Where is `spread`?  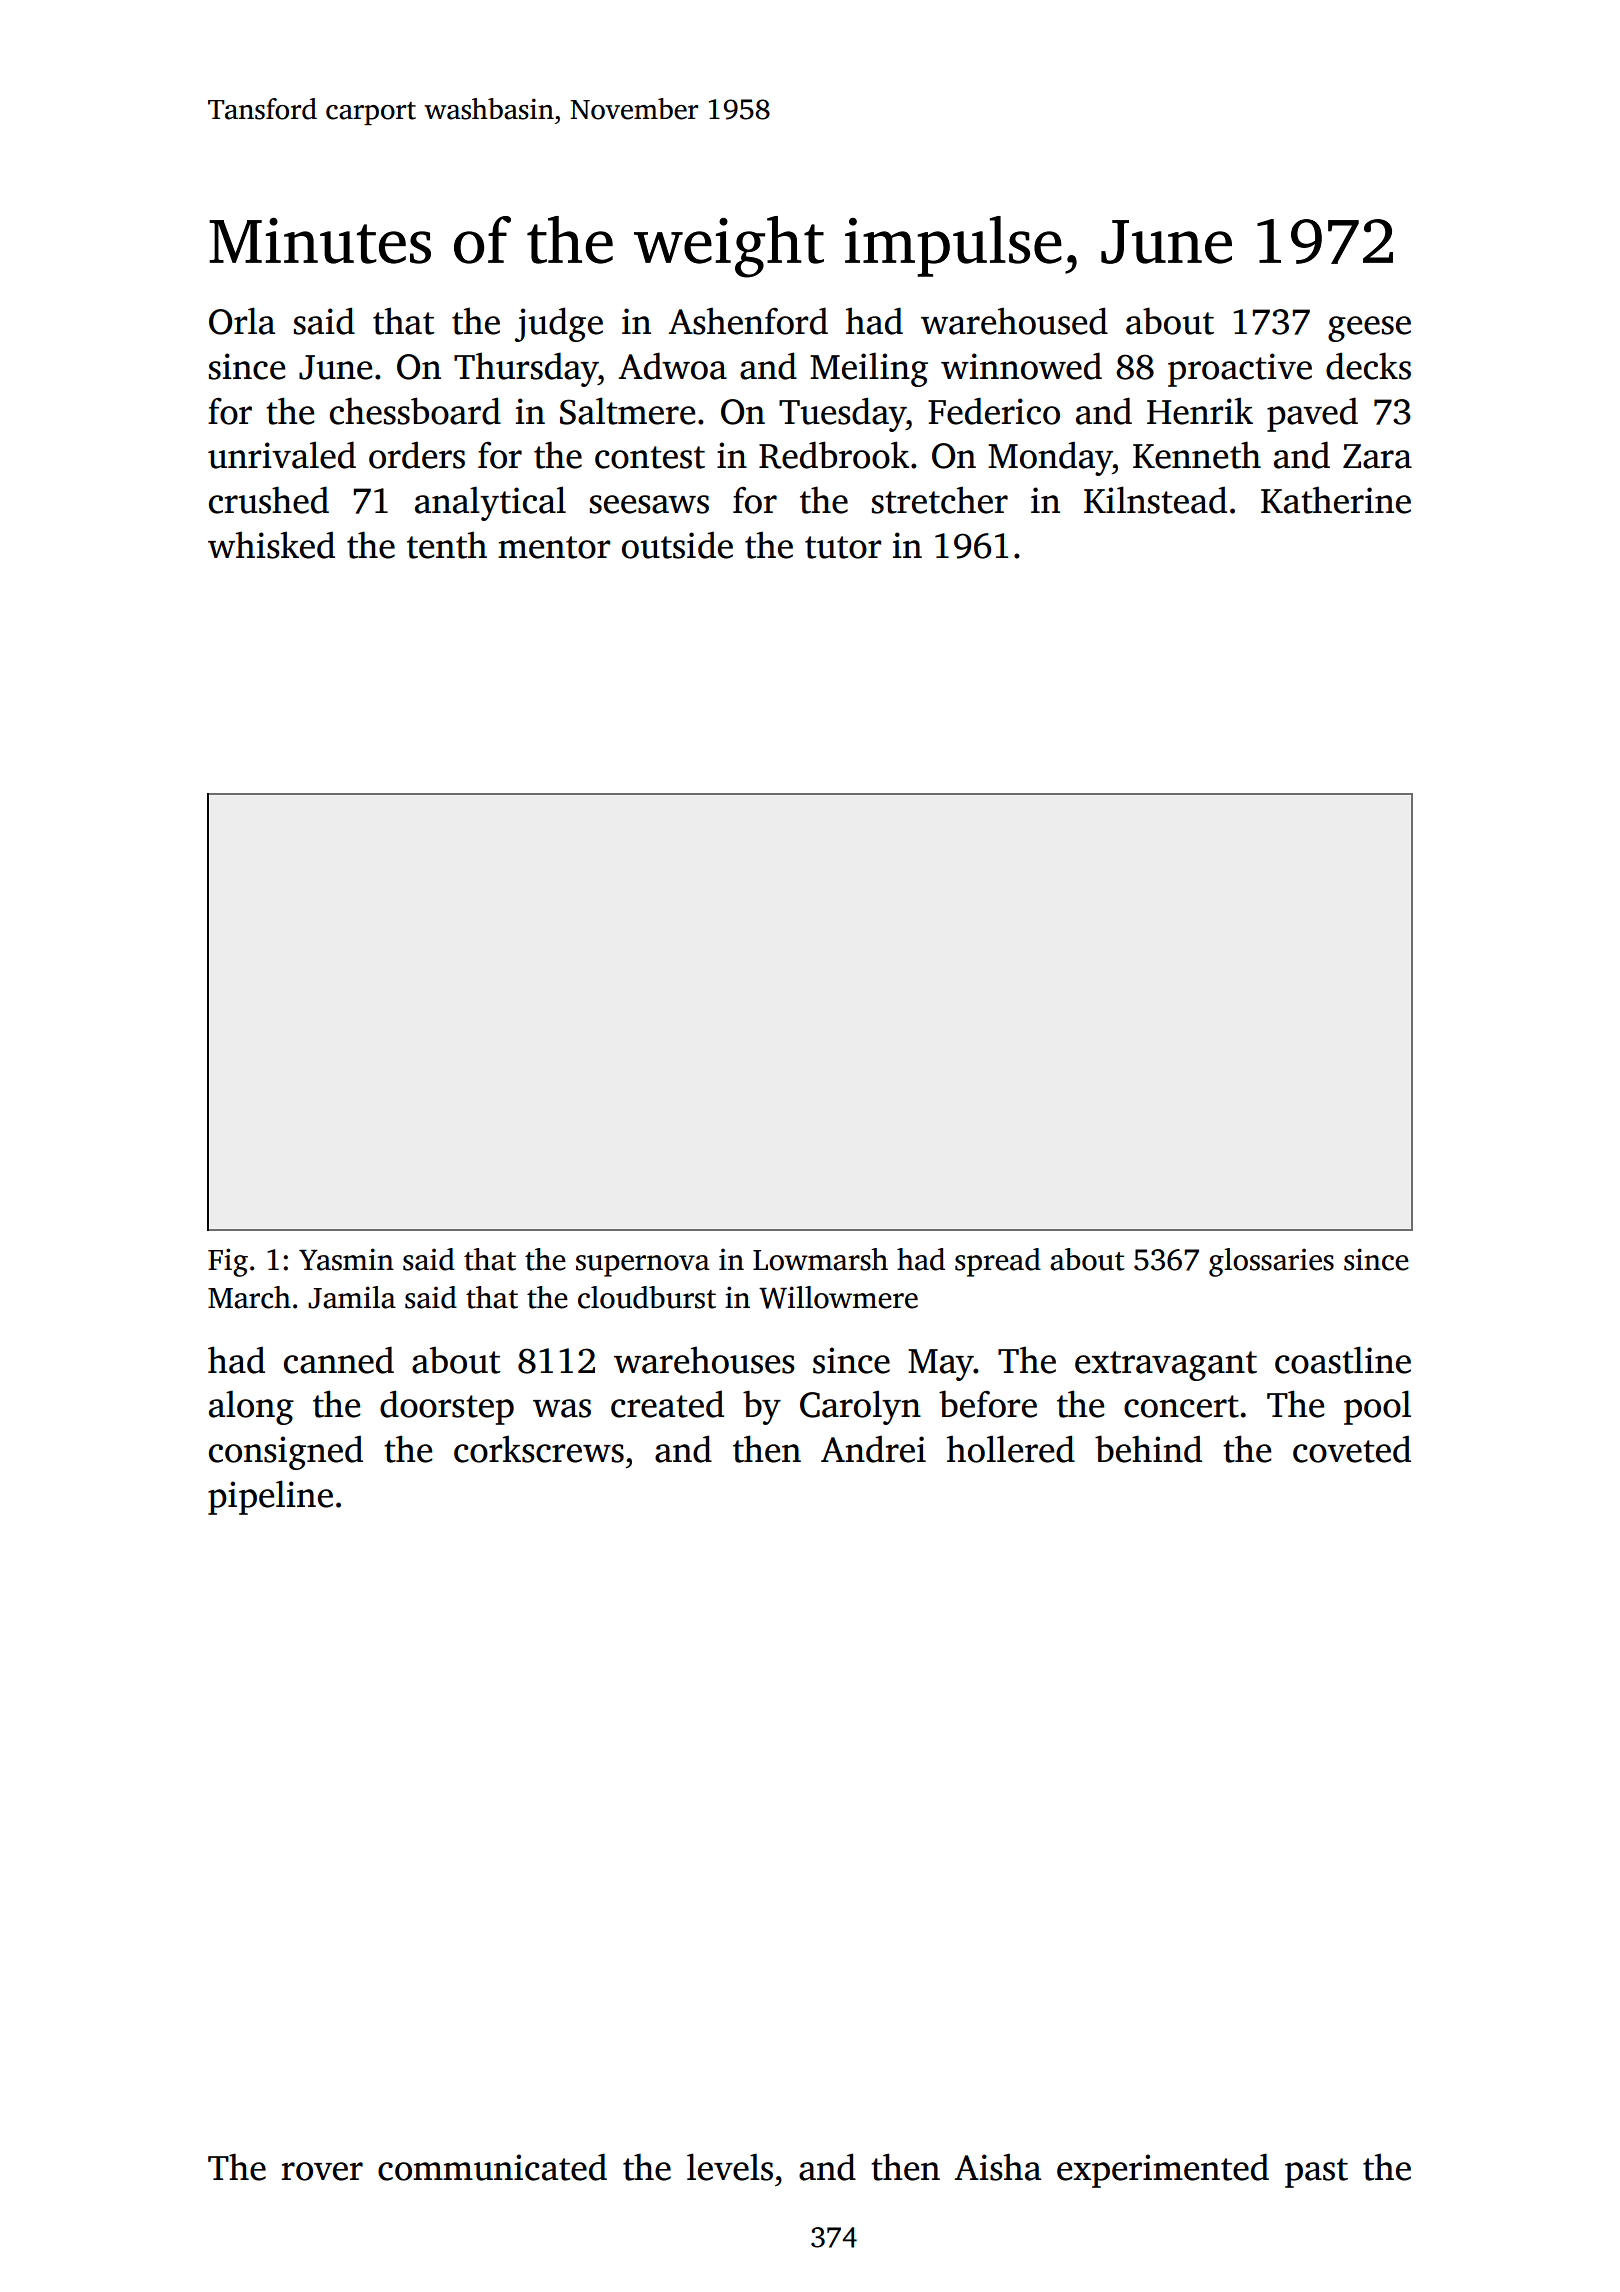 spread is located at coordinates (998, 1262).
